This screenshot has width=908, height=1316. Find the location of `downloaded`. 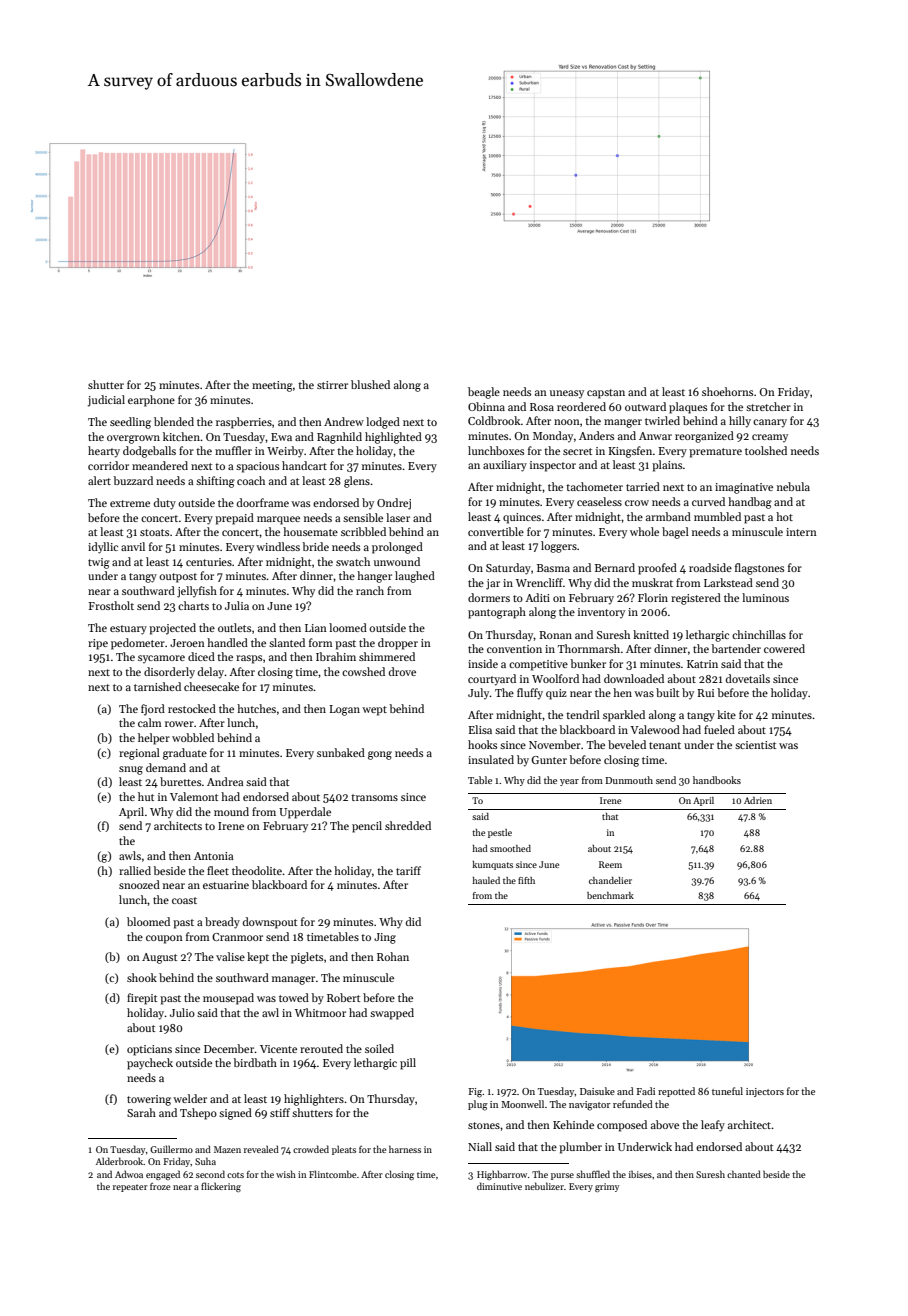

downloaded is located at coordinates (634, 678).
